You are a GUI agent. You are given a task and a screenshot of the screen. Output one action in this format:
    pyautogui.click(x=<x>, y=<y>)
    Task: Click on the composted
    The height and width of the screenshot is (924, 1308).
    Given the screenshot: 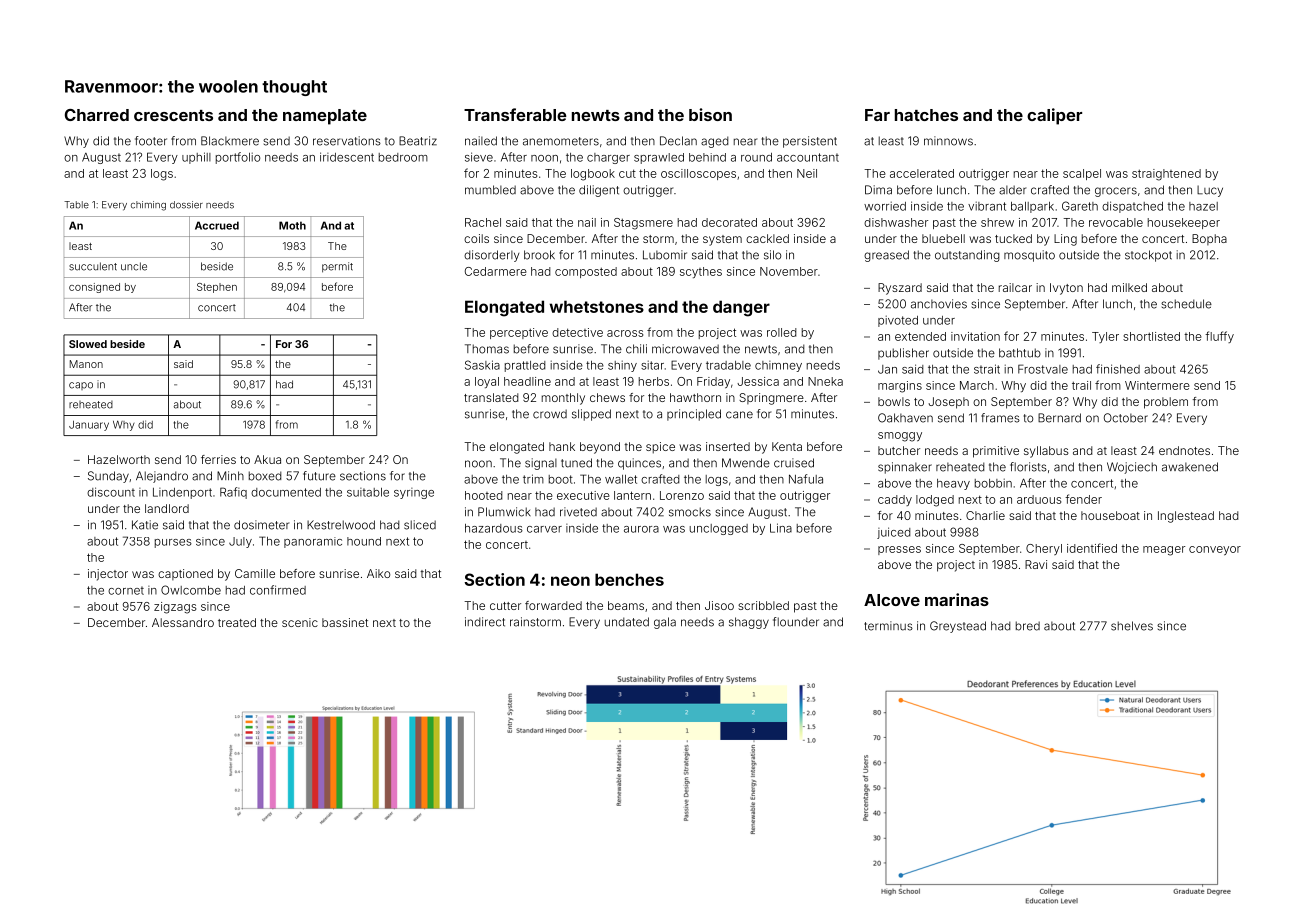 What is the action you would take?
    pyautogui.click(x=586, y=272)
